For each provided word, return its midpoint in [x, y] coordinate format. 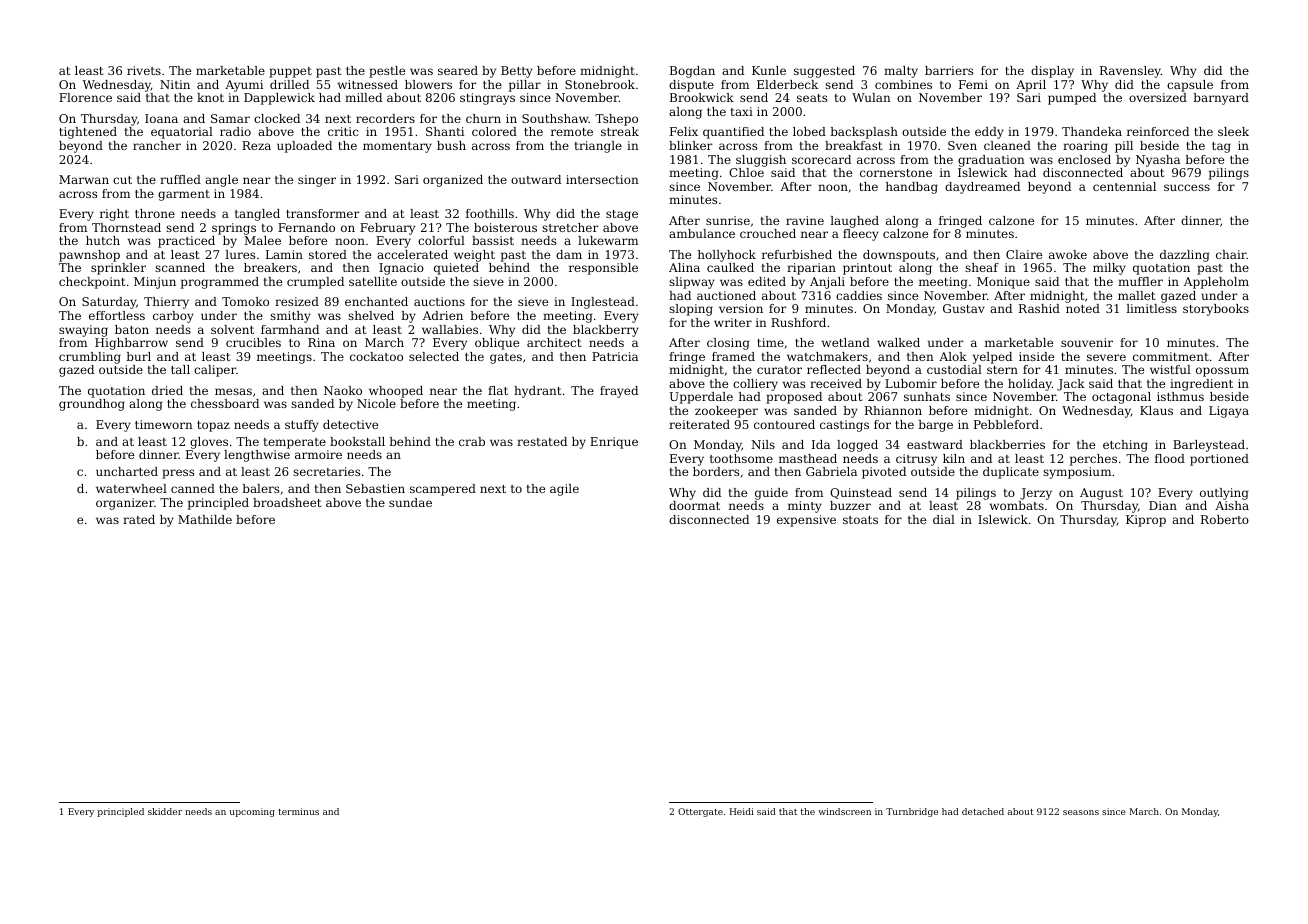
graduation [991, 161]
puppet [290, 72]
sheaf [982, 267]
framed [733, 356]
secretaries [326, 471]
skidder [165, 811]
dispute [691, 86]
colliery [755, 385]
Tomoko [245, 301]
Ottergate [700, 812]
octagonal [1121, 398]
